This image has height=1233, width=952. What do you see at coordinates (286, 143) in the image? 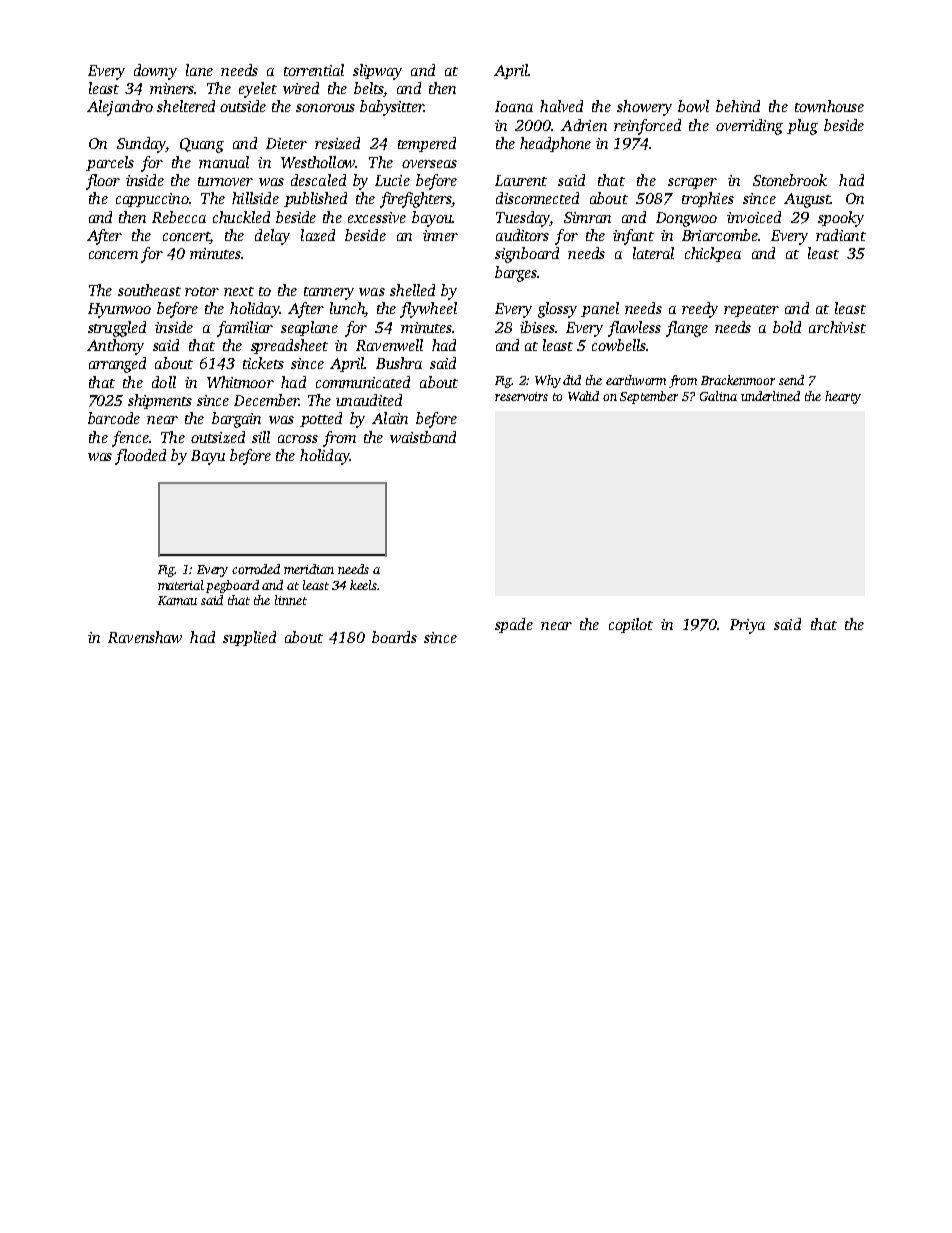
I see `Dieter` at bounding box center [286, 143].
